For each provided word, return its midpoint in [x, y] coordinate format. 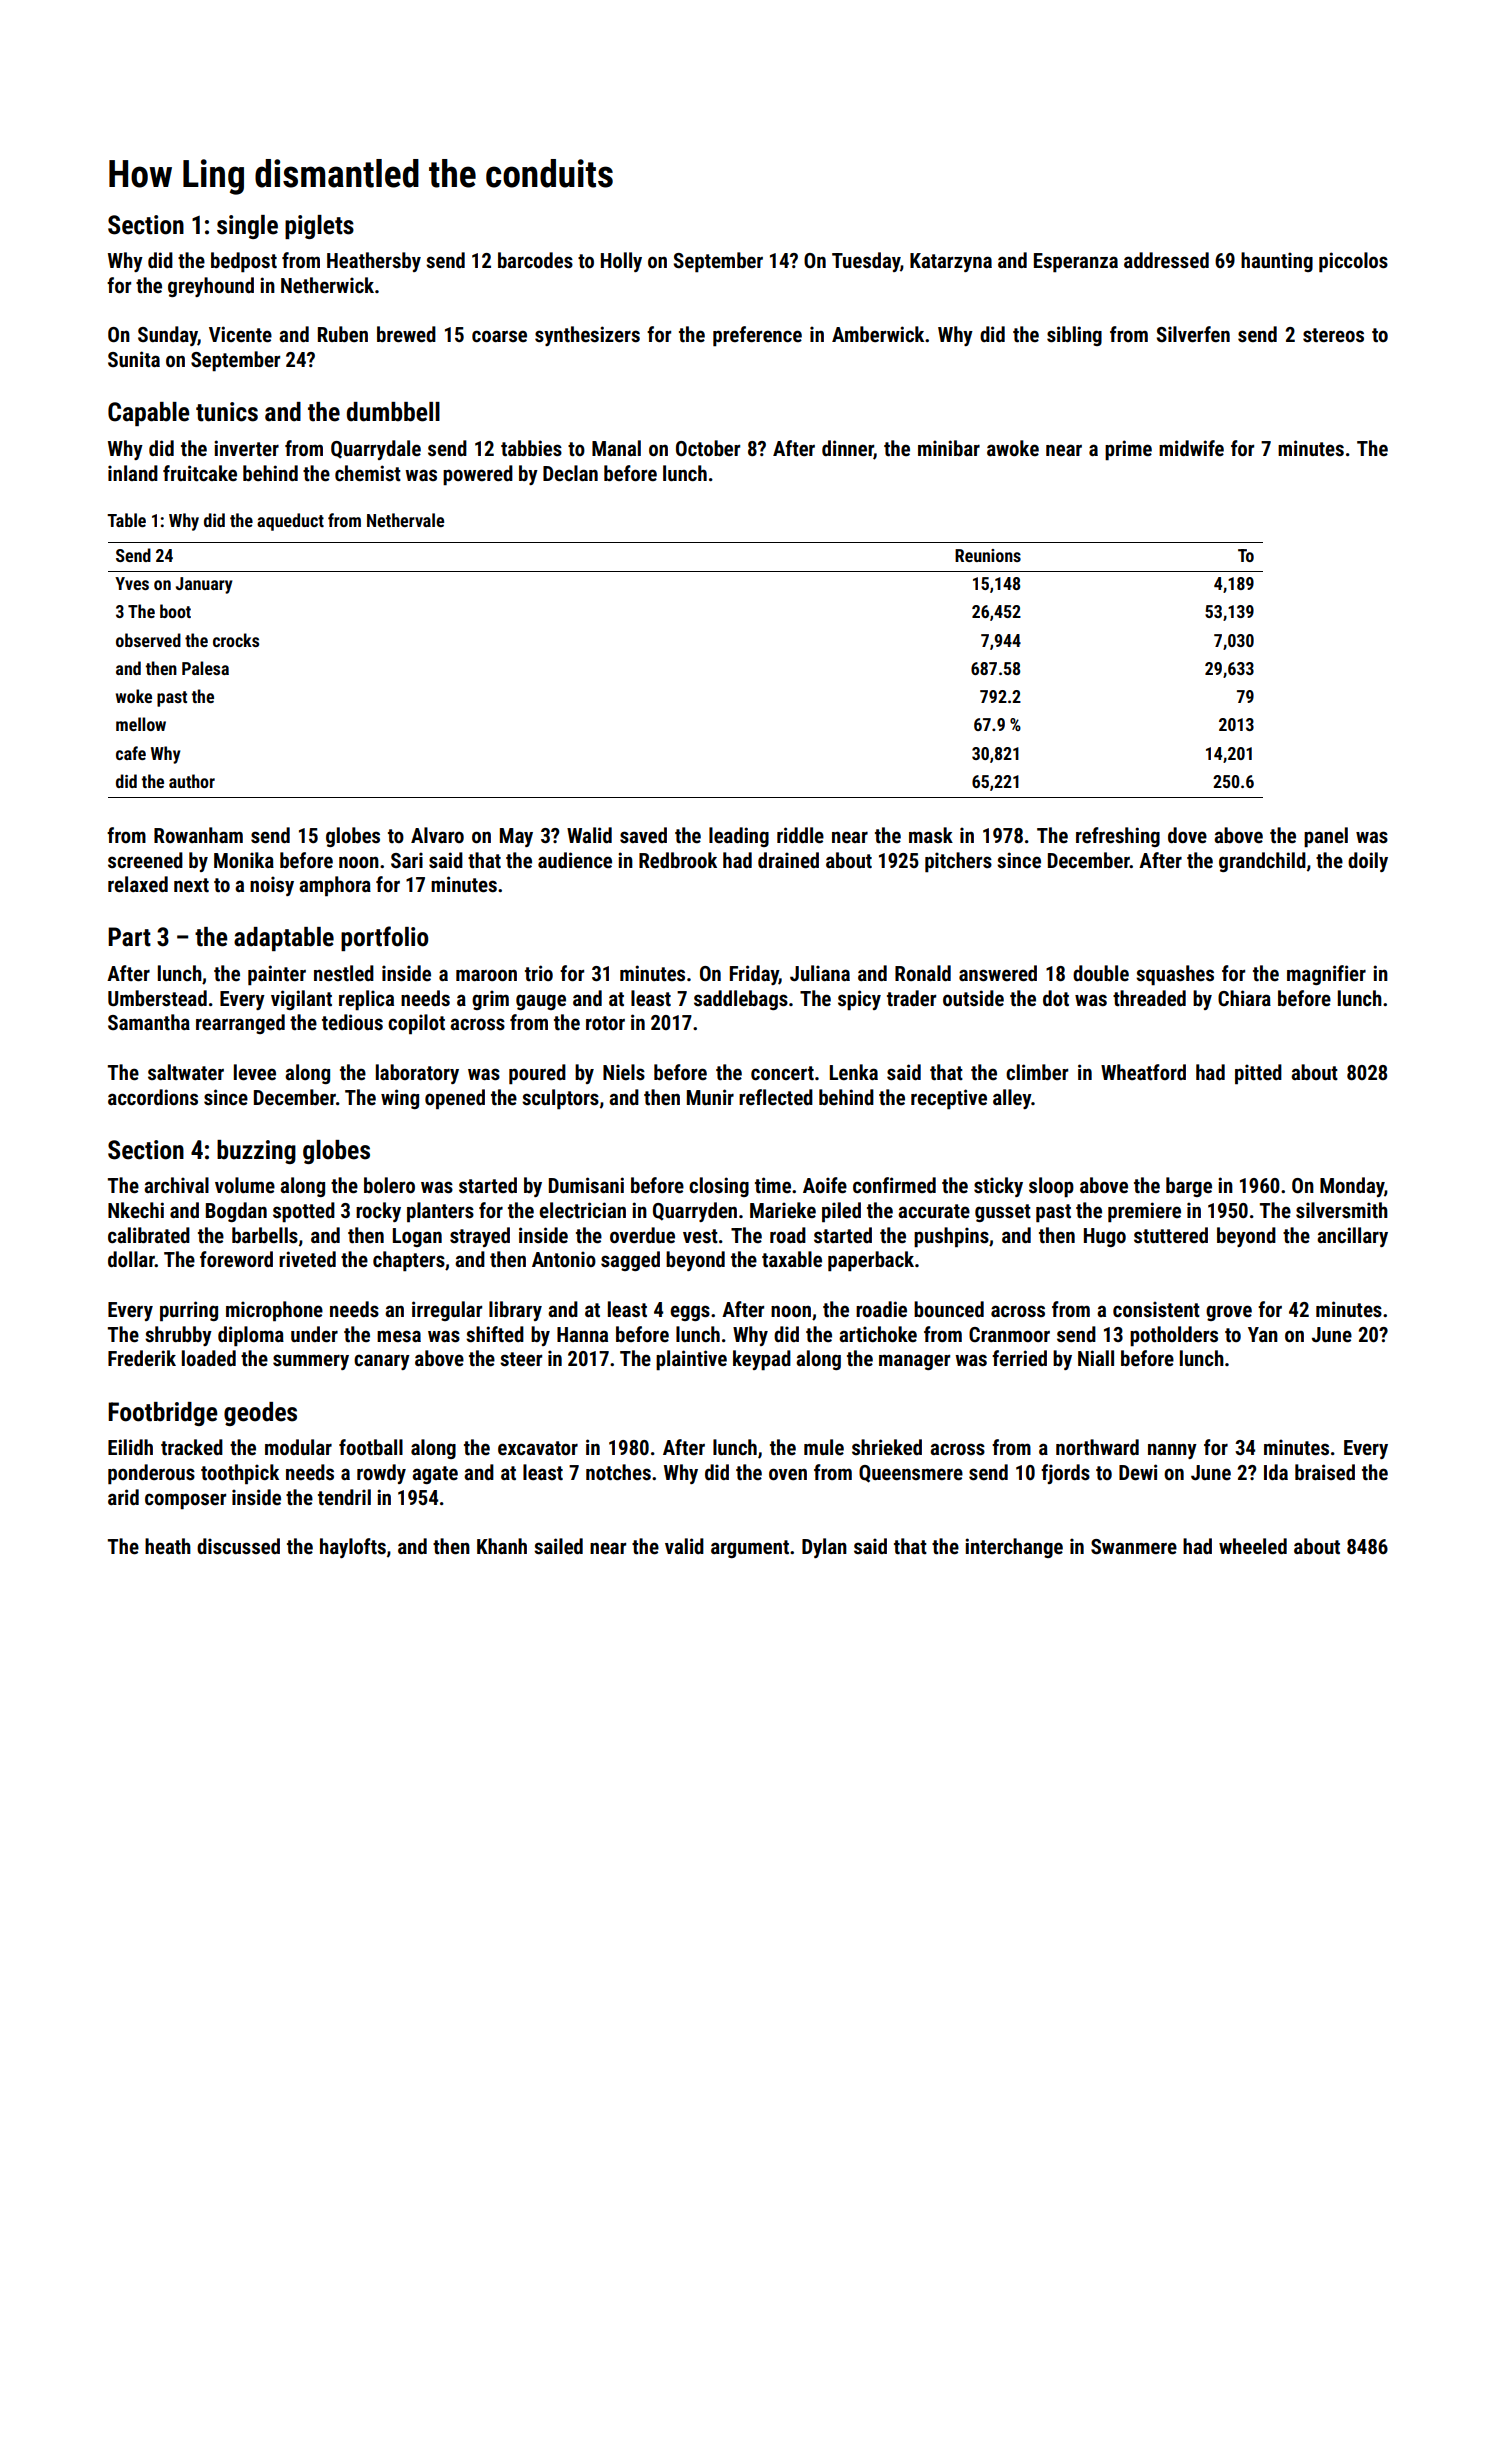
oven [788, 1474]
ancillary [1352, 1237]
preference [757, 336]
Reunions [988, 555]
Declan [570, 473]
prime [1128, 450]
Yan [1263, 1334]
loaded [209, 1358]
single [247, 227]
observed [148, 640]
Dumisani [586, 1185]
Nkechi [136, 1210]
